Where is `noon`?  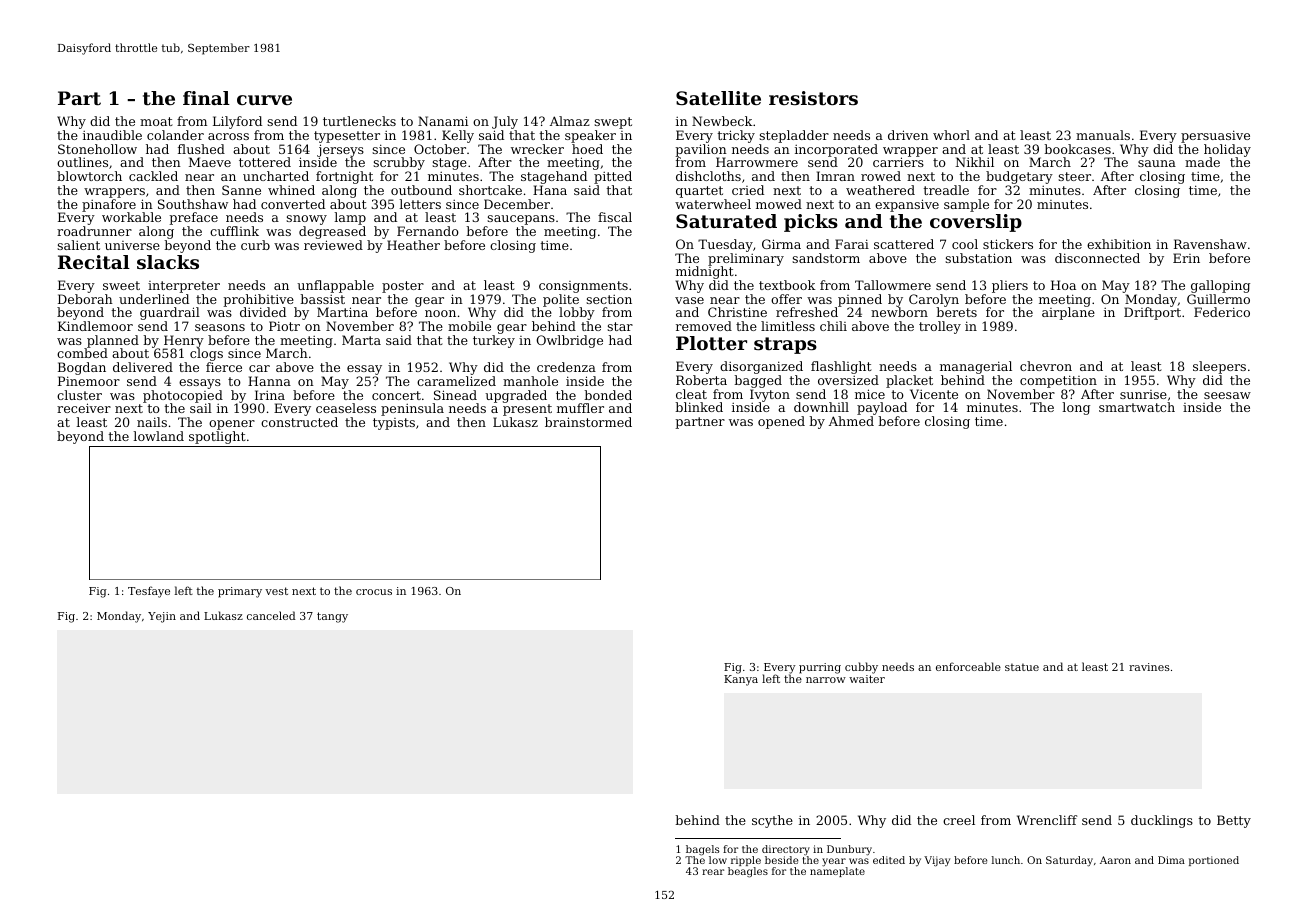
noon is located at coordinates (440, 313).
